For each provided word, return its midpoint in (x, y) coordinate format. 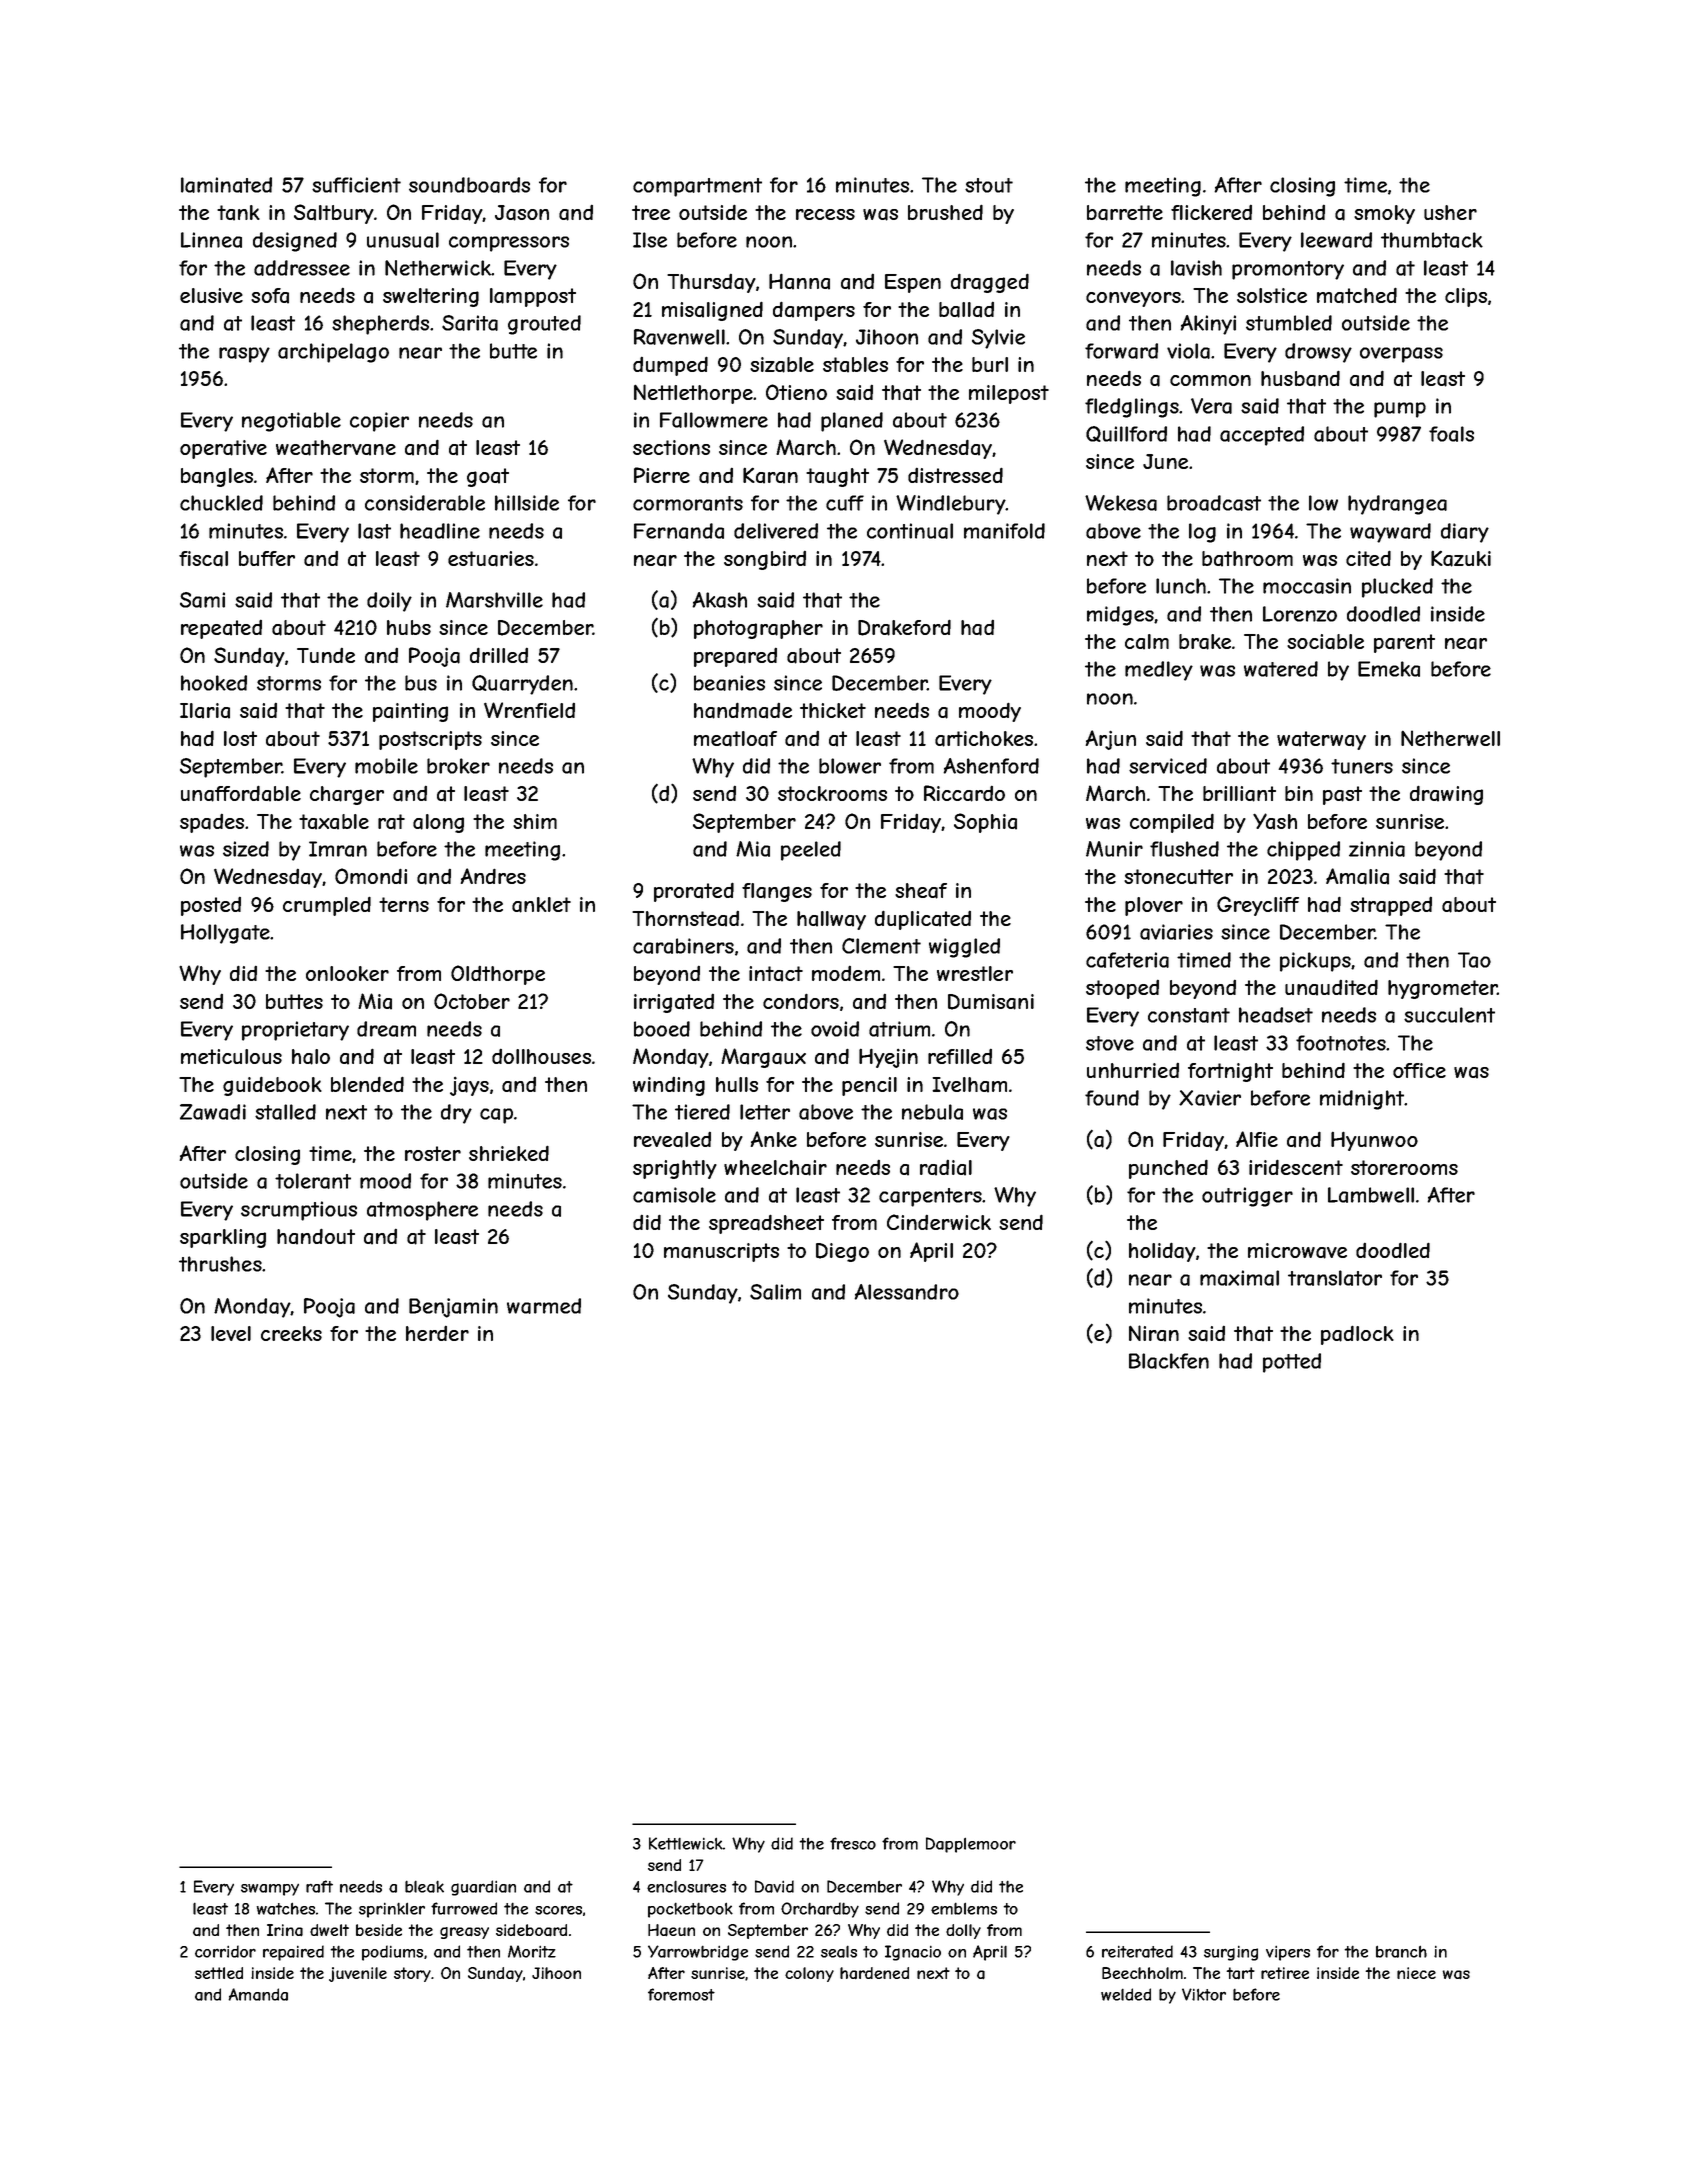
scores (558, 1910)
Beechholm (1142, 1973)
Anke (774, 1139)
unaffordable (241, 793)
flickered (1211, 212)
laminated (226, 185)
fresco (853, 1843)
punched (1168, 1169)
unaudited (1331, 987)
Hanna (799, 281)
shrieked (509, 1153)
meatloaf (735, 739)
